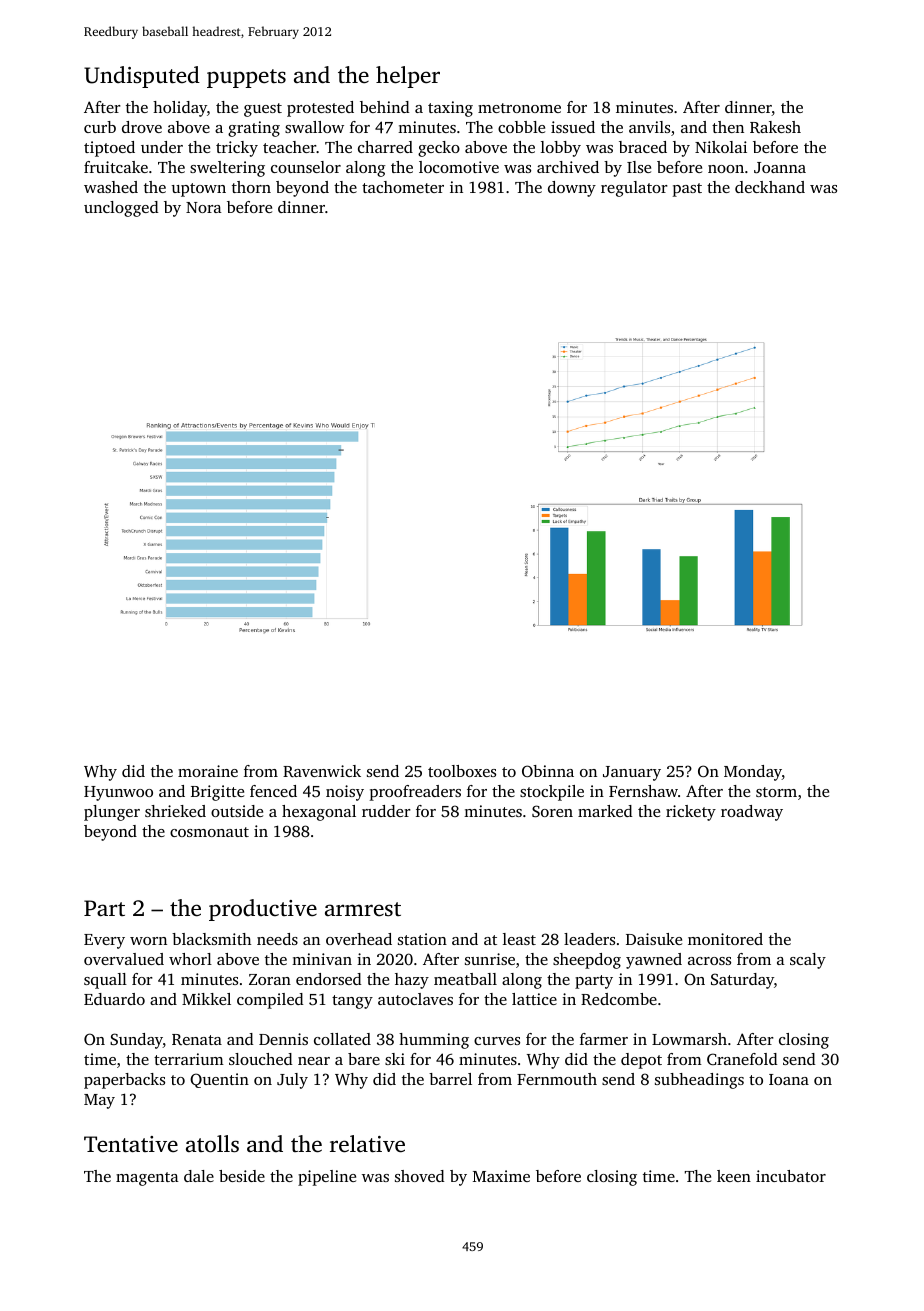  I want to click on moraine, so click(208, 771).
